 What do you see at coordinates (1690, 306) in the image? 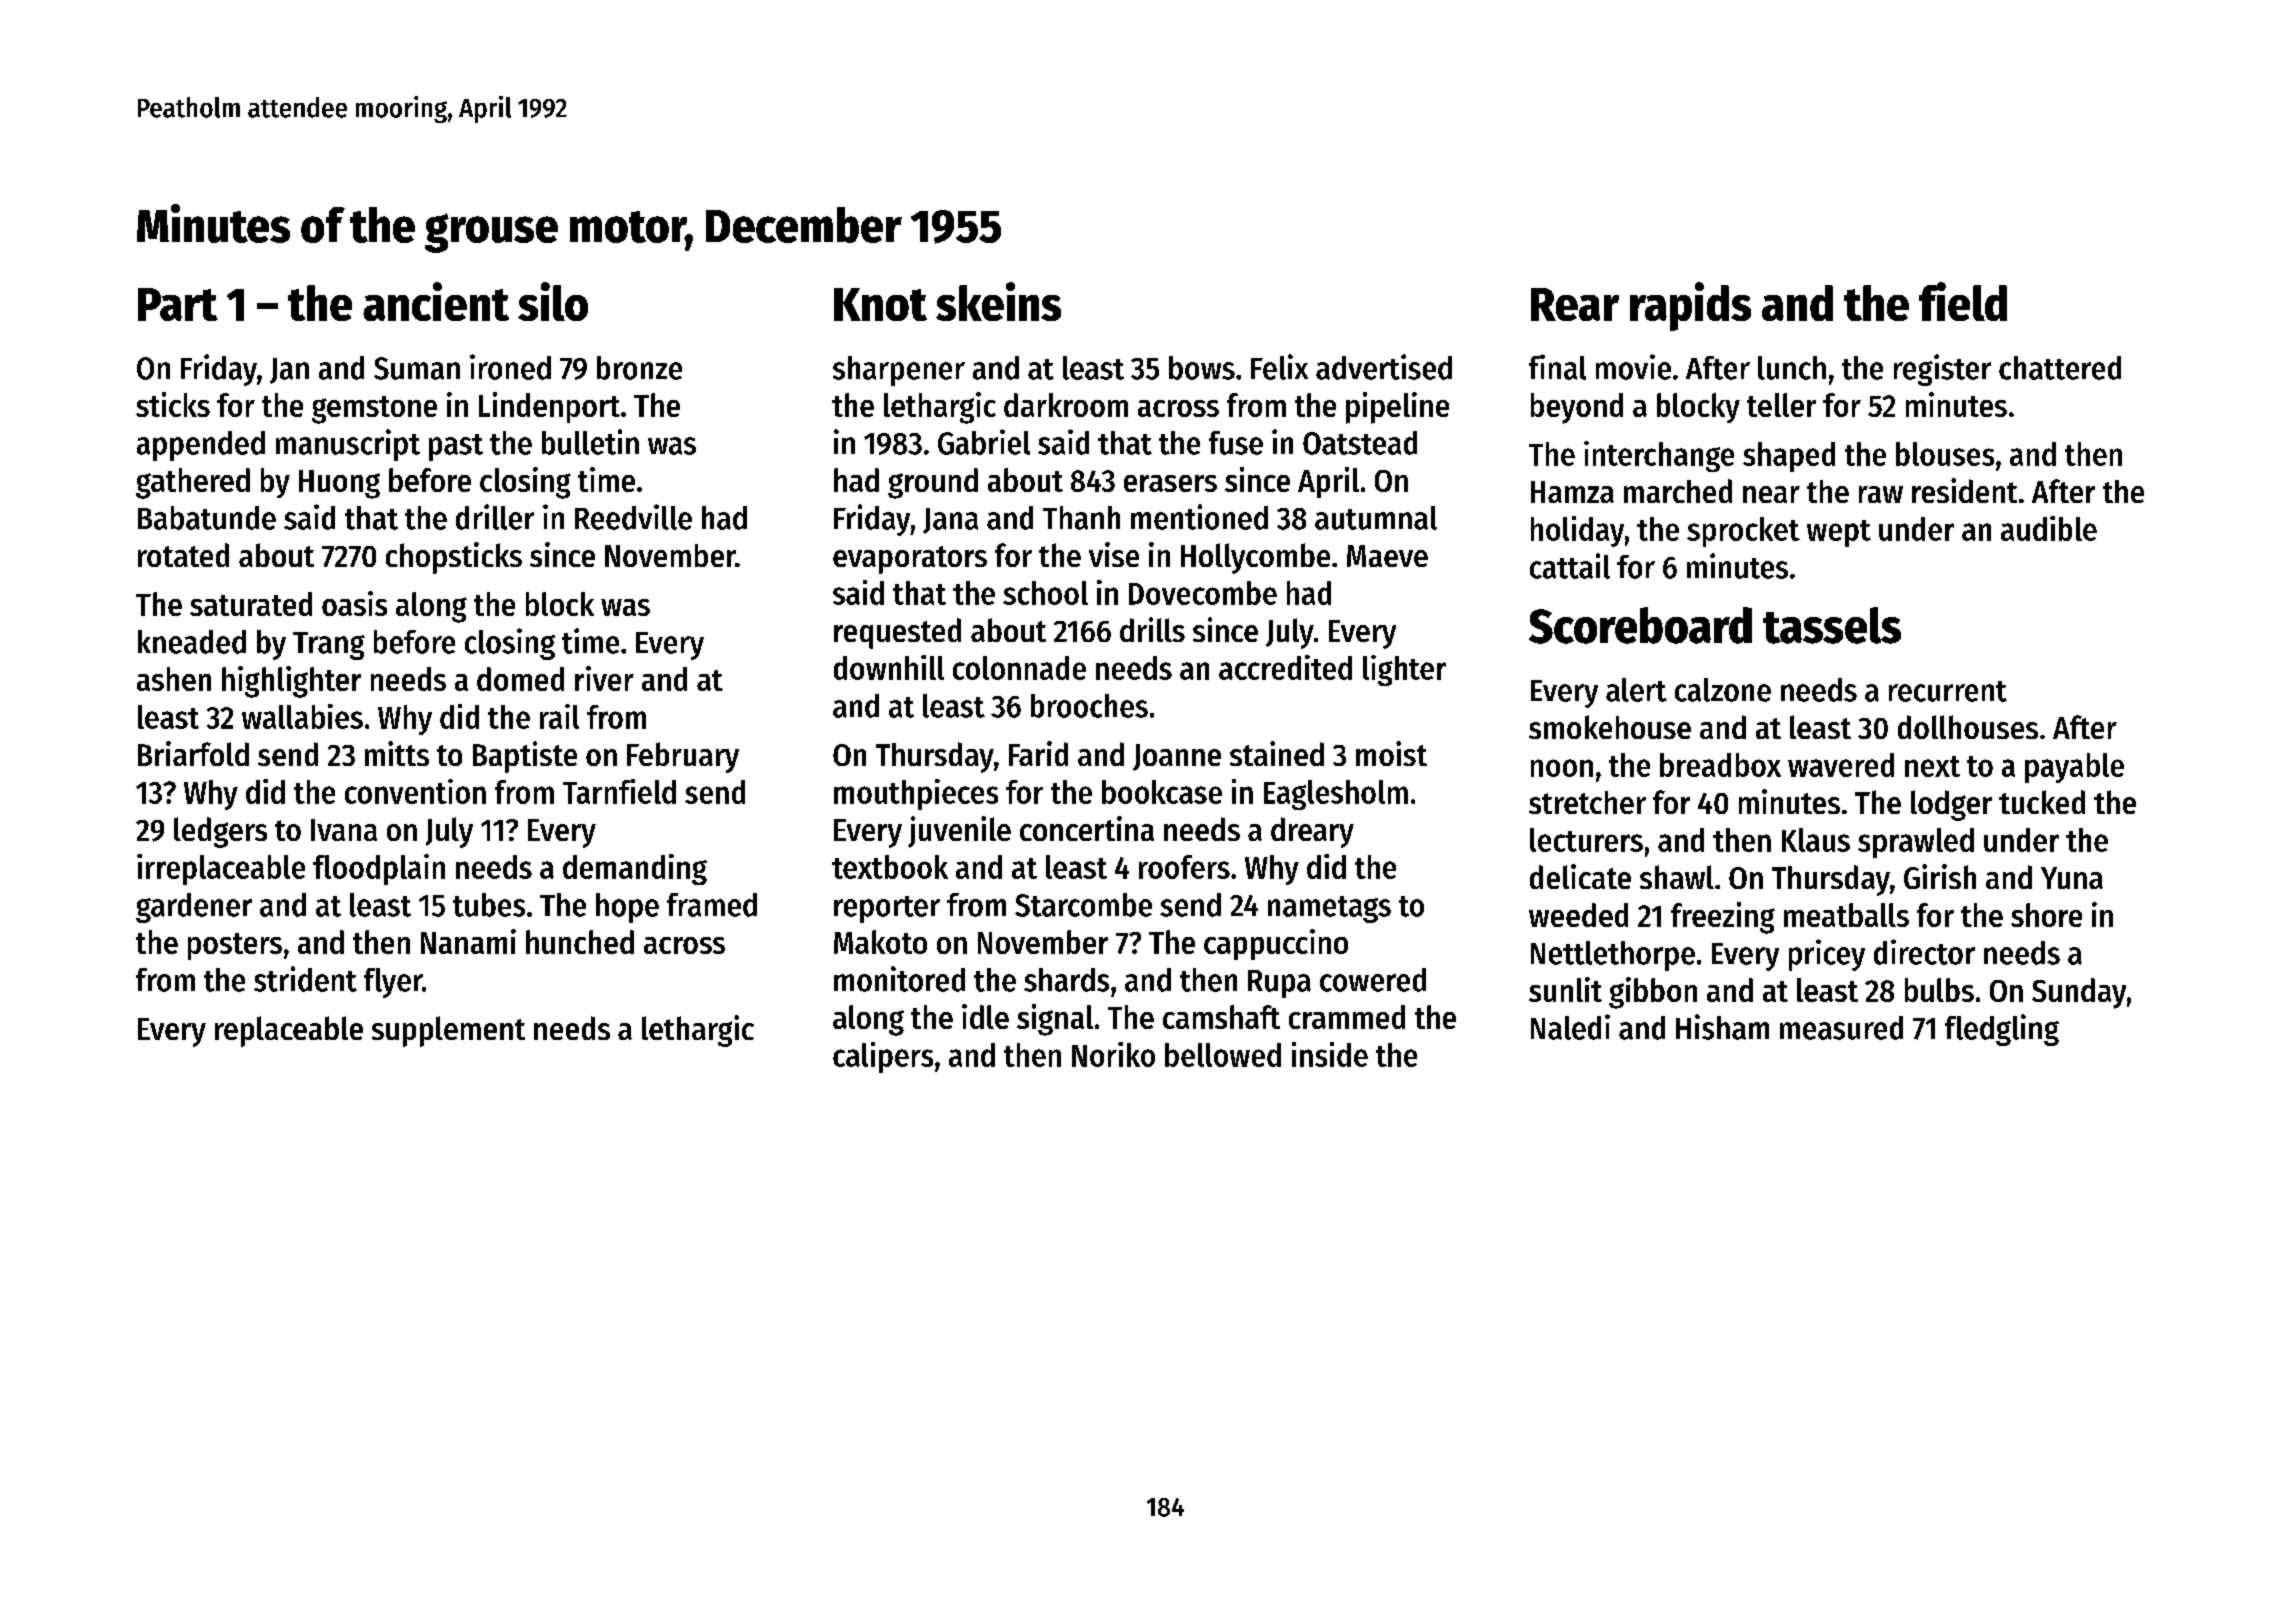
I see `rapids` at bounding box center [1690, 306].
